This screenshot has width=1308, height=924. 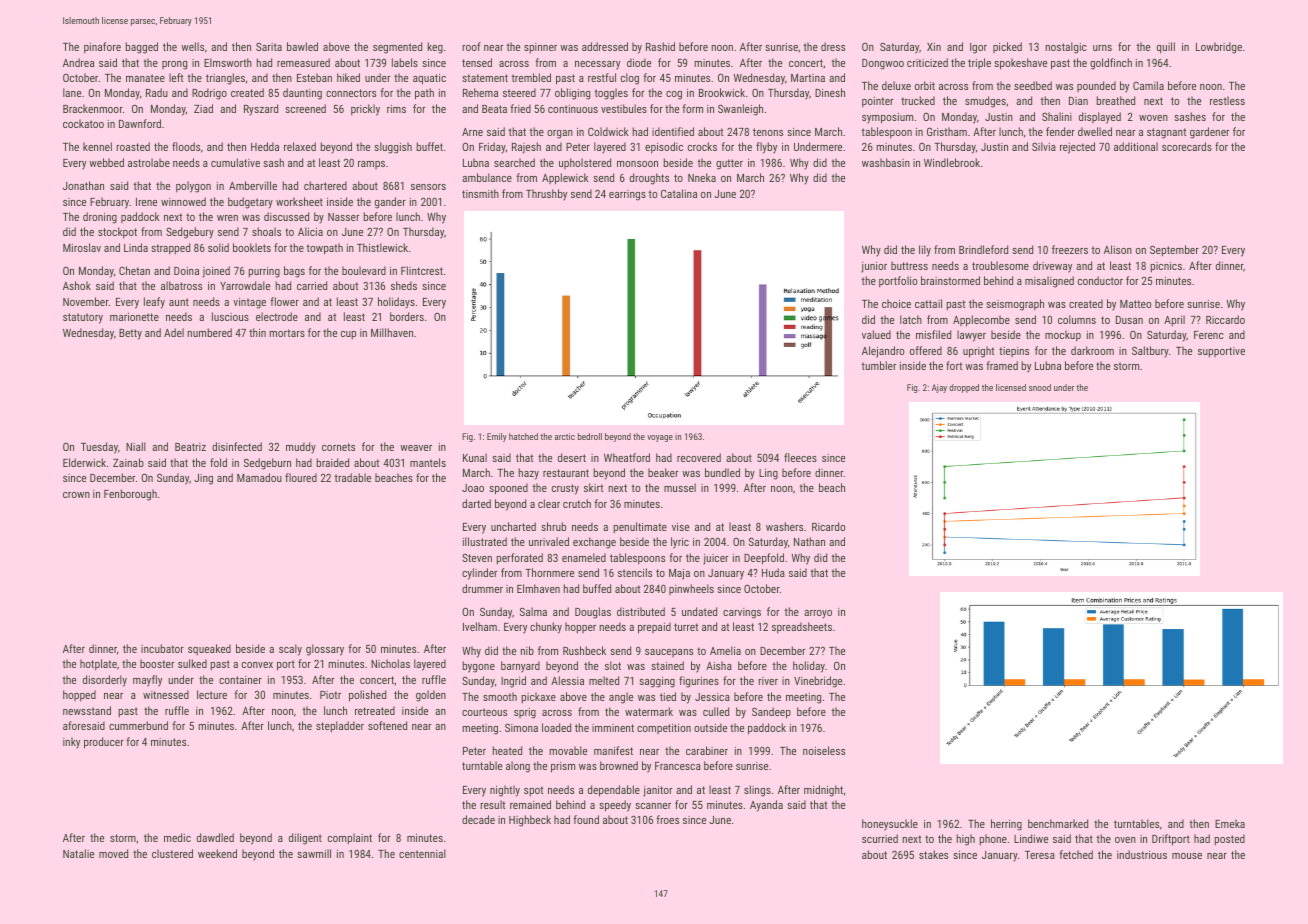 I want to click on Hedda, so click(x=265, y=146).
